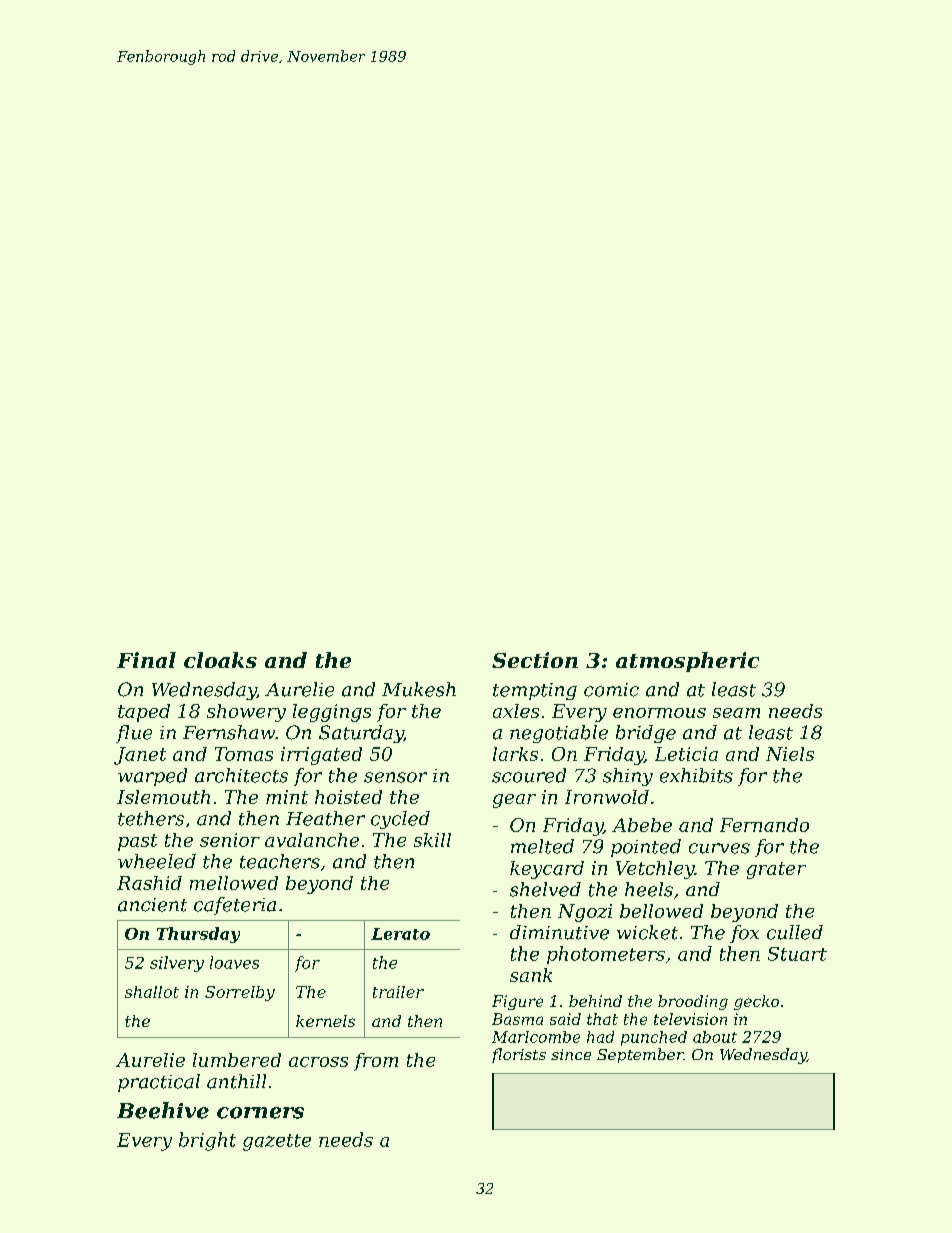 This screenshot has width=952, height=1233. Describe the element at coordinates (535, 660) in the screenshot. I see `Section` at that location.
